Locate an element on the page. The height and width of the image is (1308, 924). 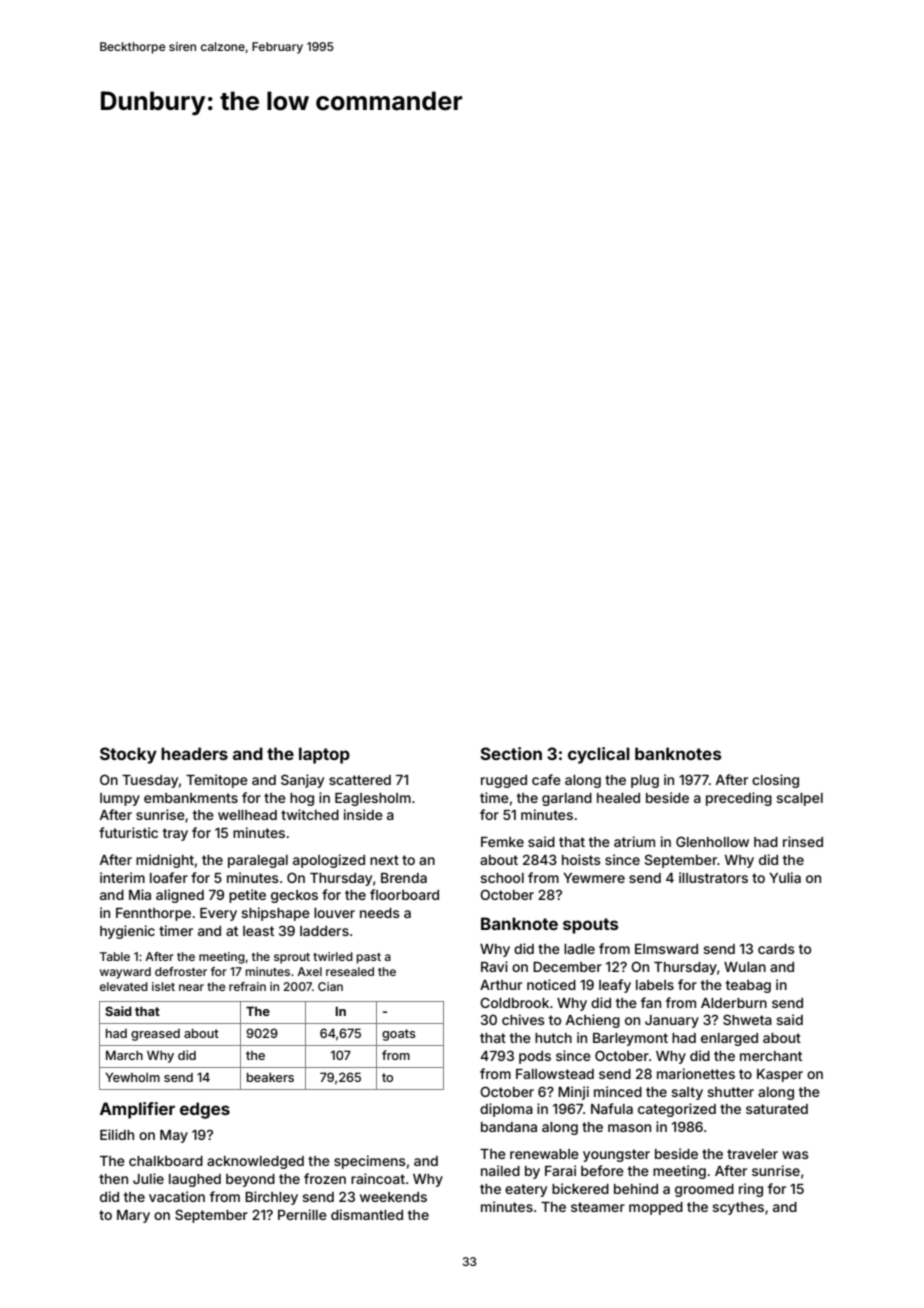
traveler is located at coordinates (752, 1154).
